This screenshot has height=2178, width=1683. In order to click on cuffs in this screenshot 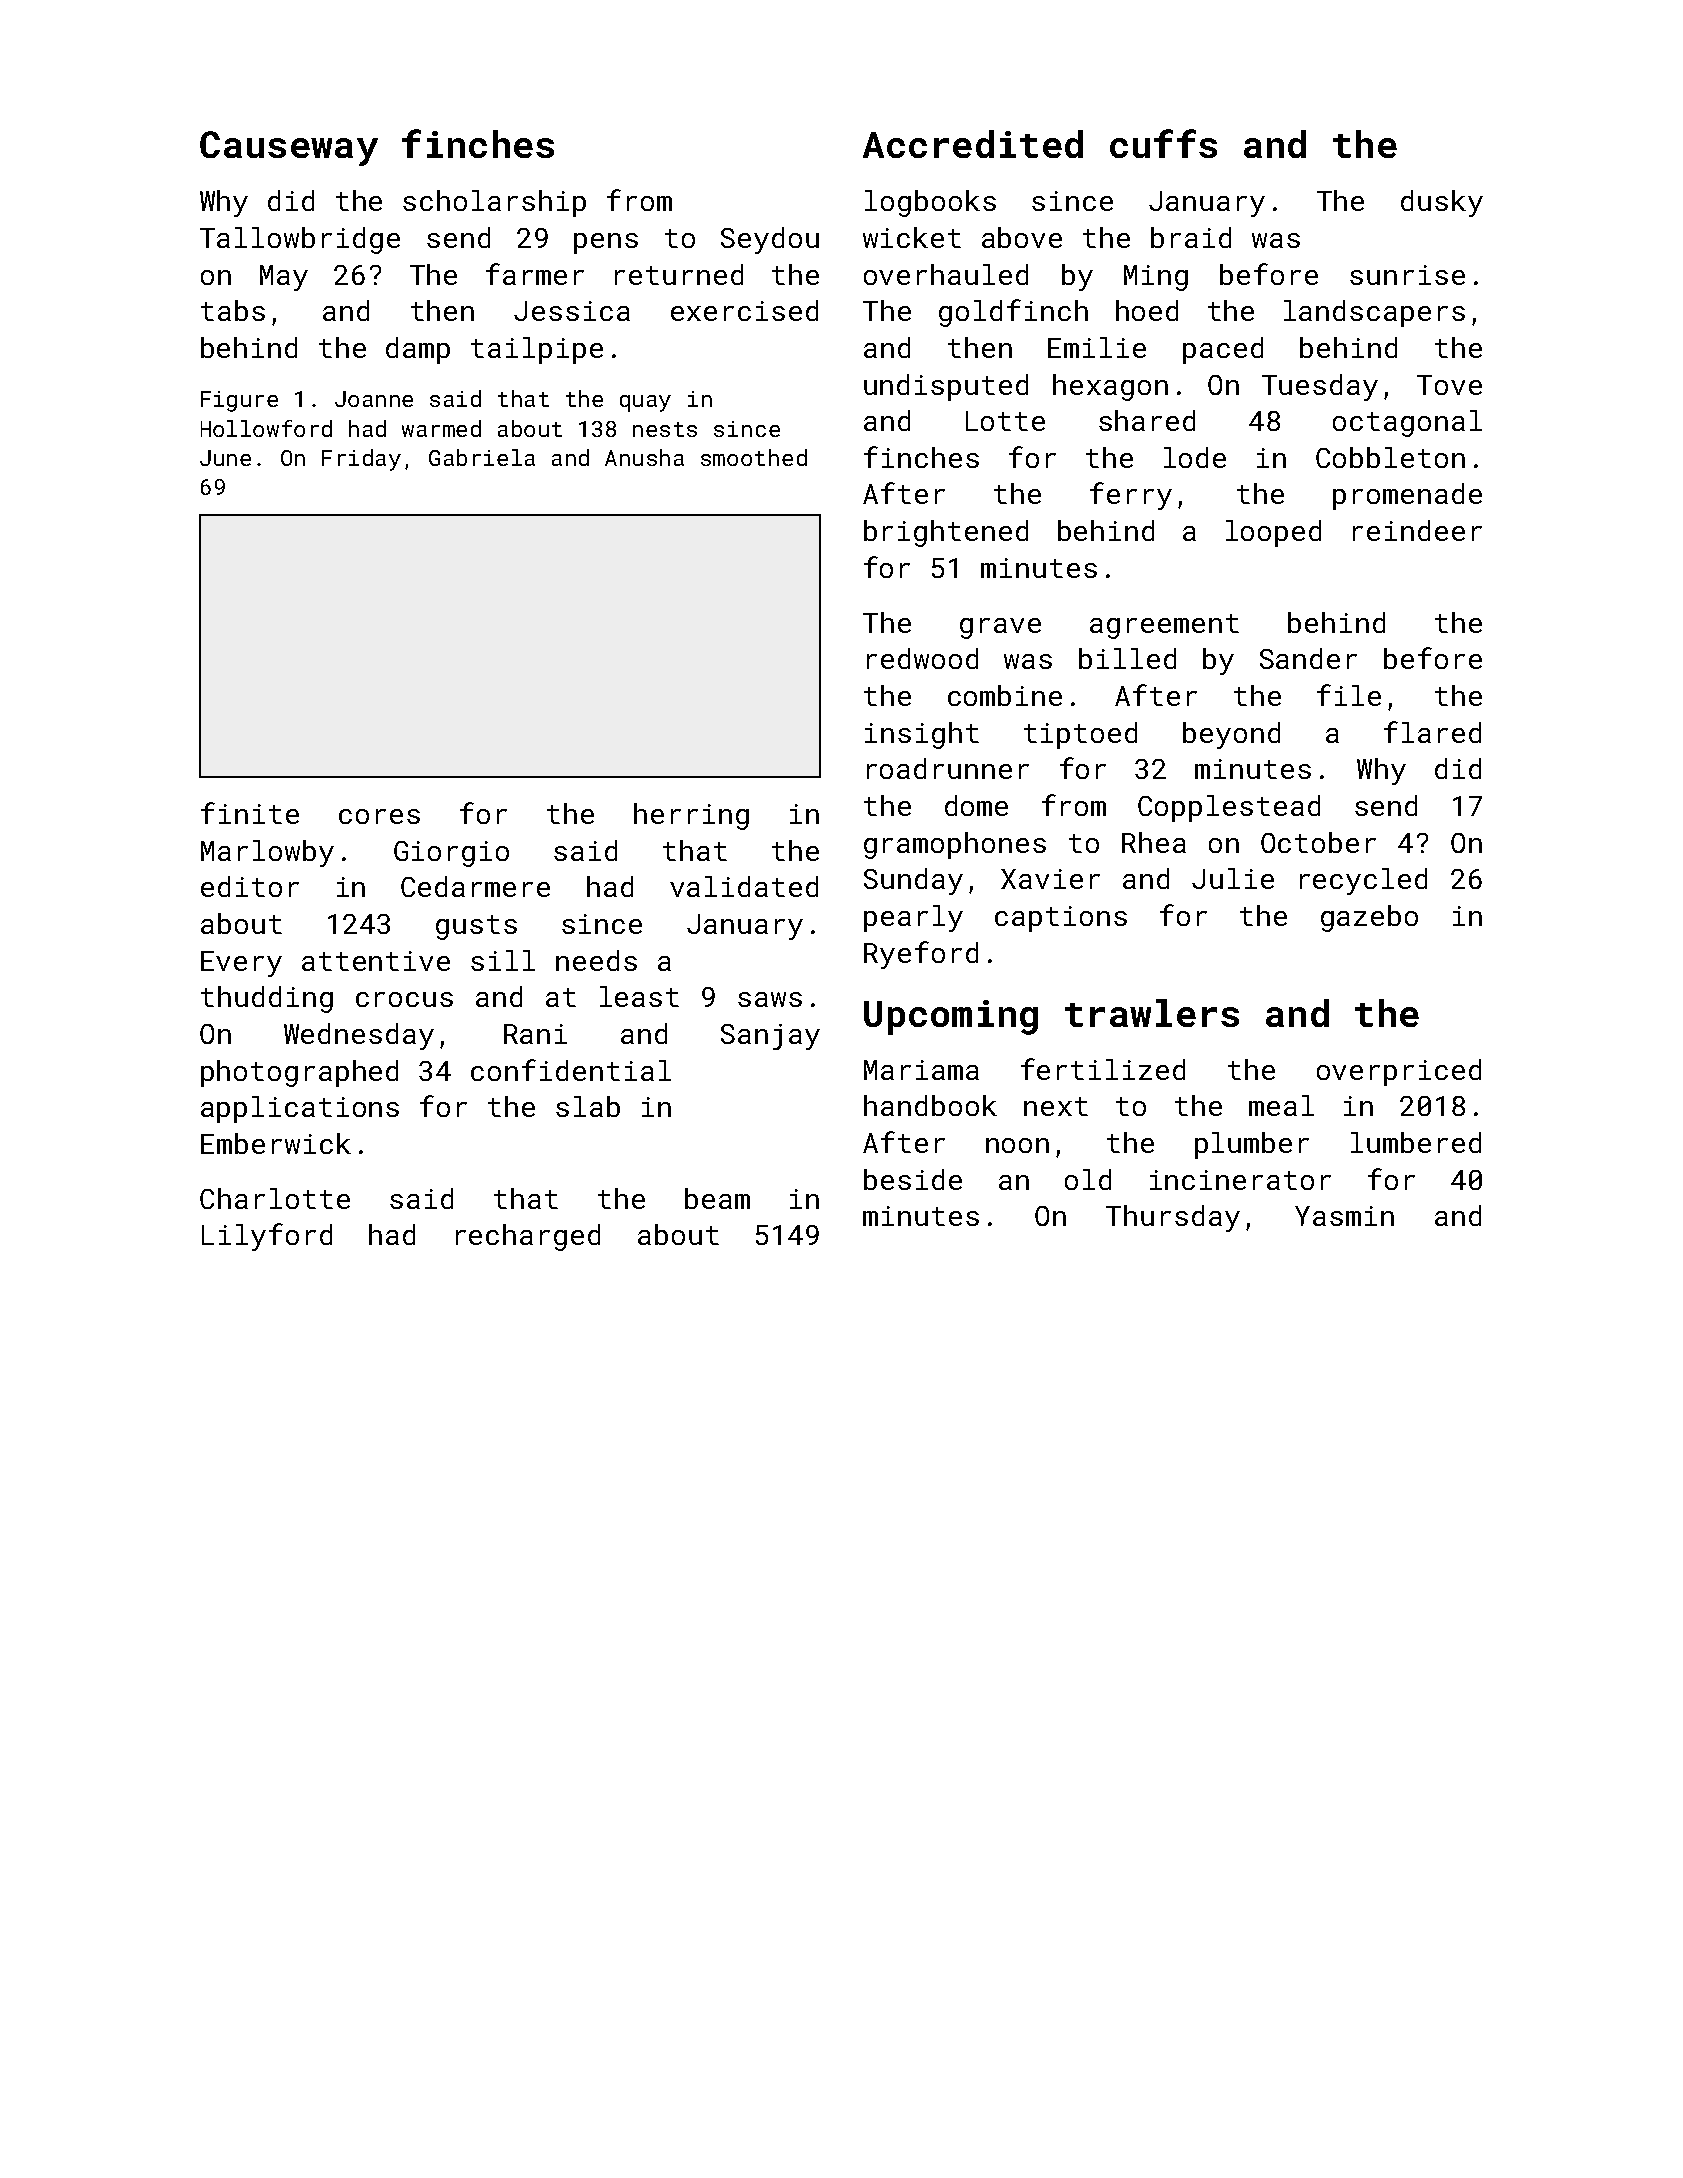, I will do `click(1163, 143)`.
